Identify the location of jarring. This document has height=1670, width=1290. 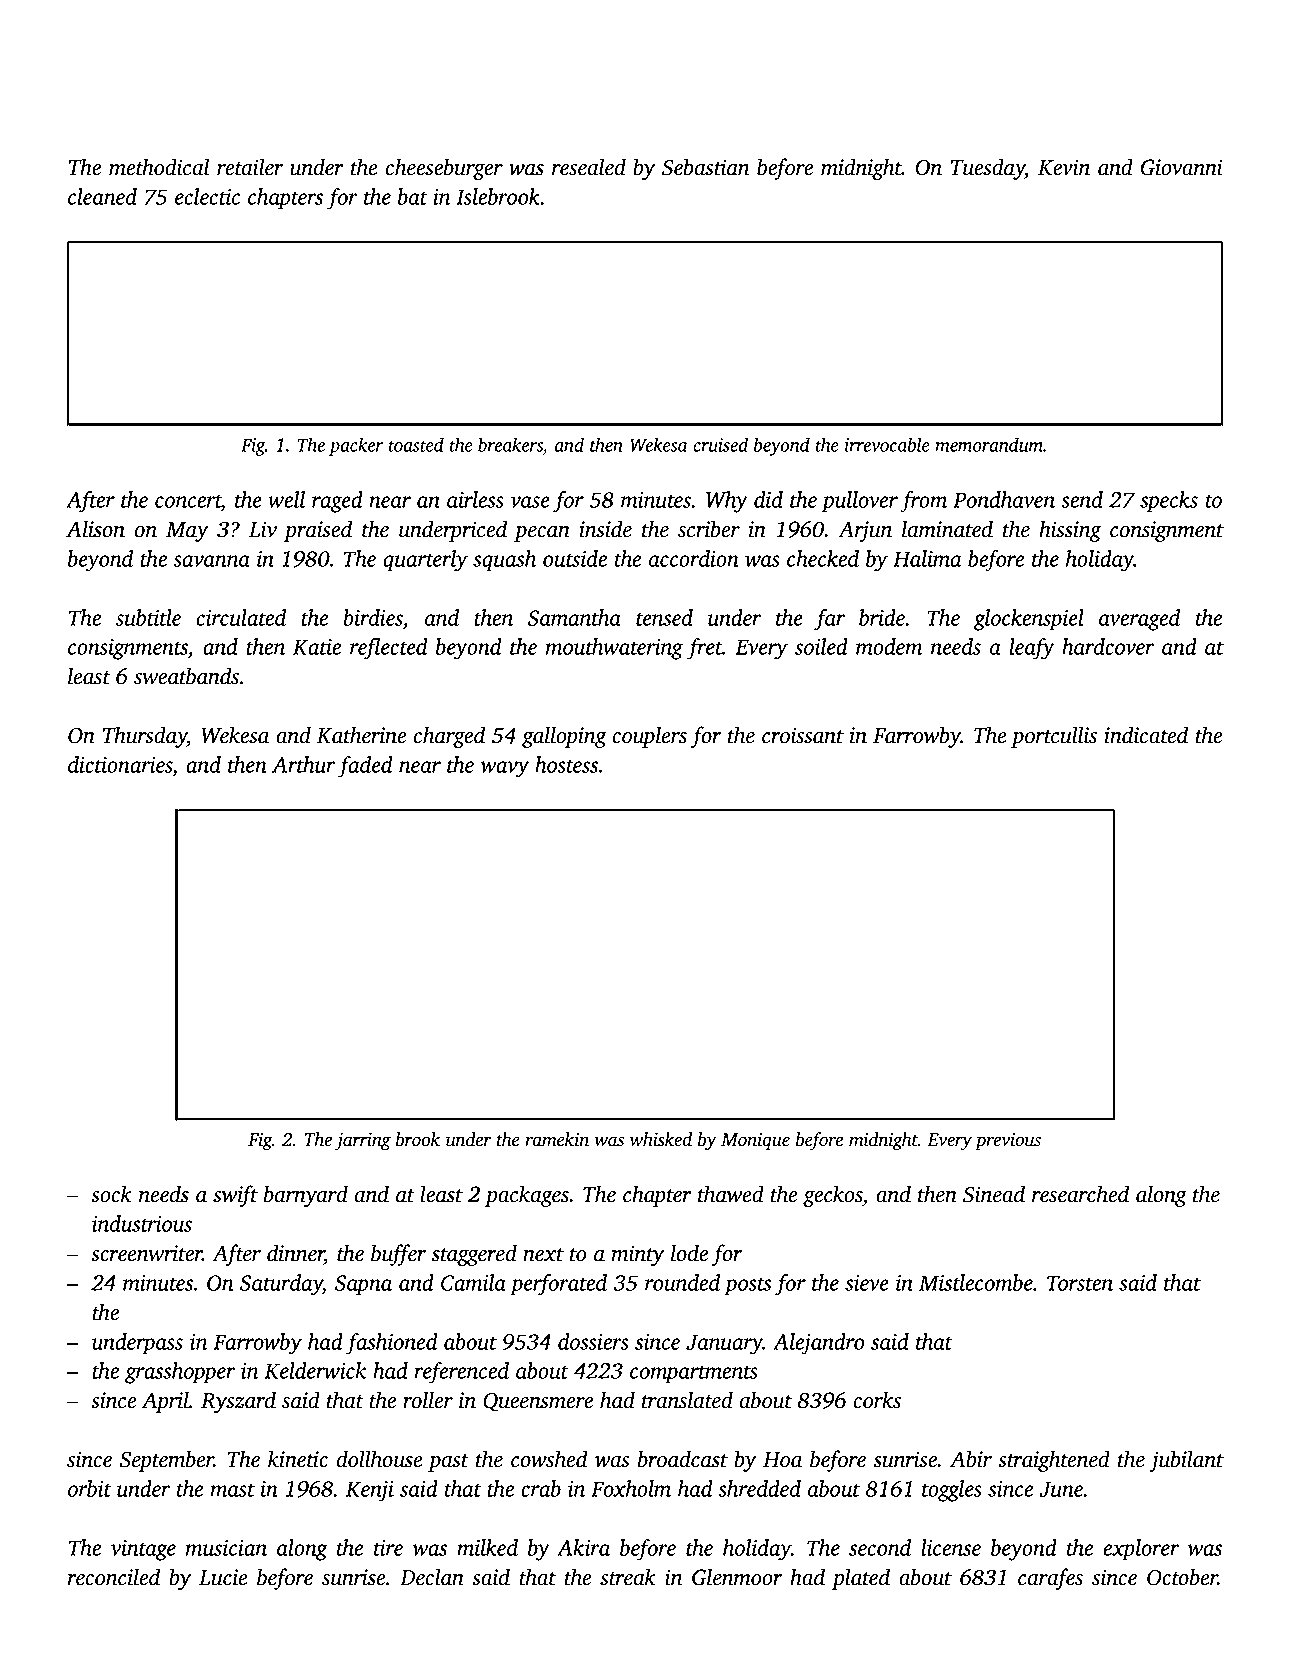
(363, 1142).
